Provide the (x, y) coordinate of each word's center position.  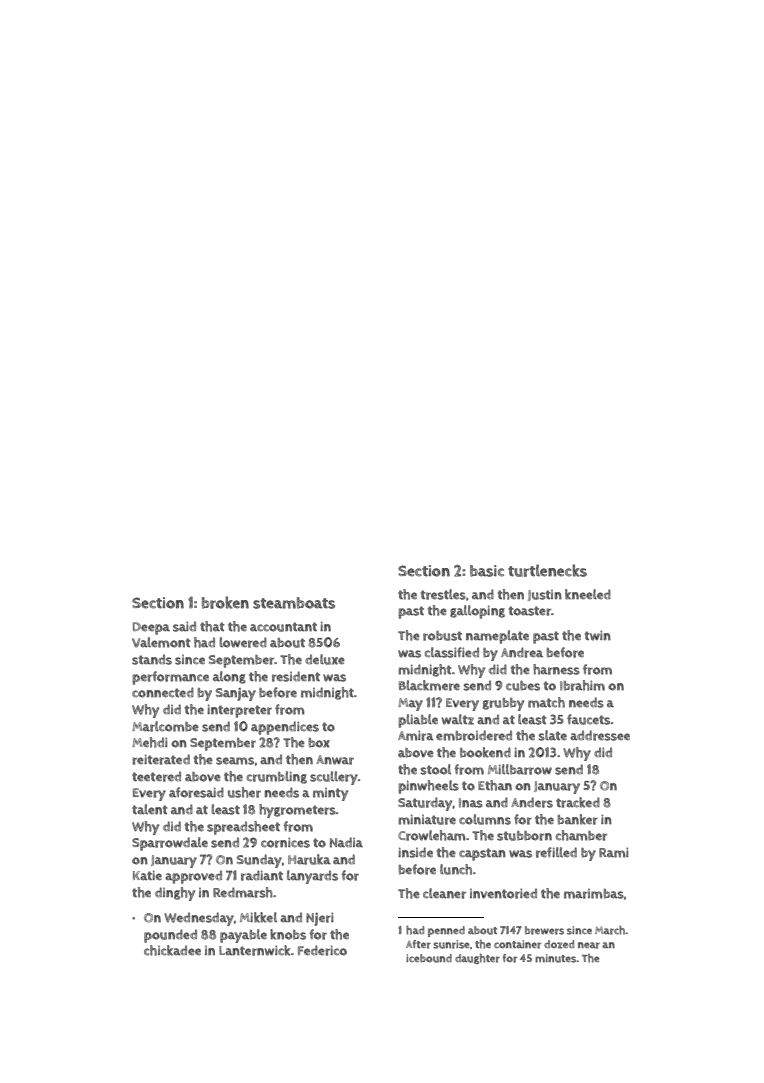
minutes (556, 958)
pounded (170, 936)
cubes (523, 686)
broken (225, 602)
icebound (429, 958)
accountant (283, 627)
